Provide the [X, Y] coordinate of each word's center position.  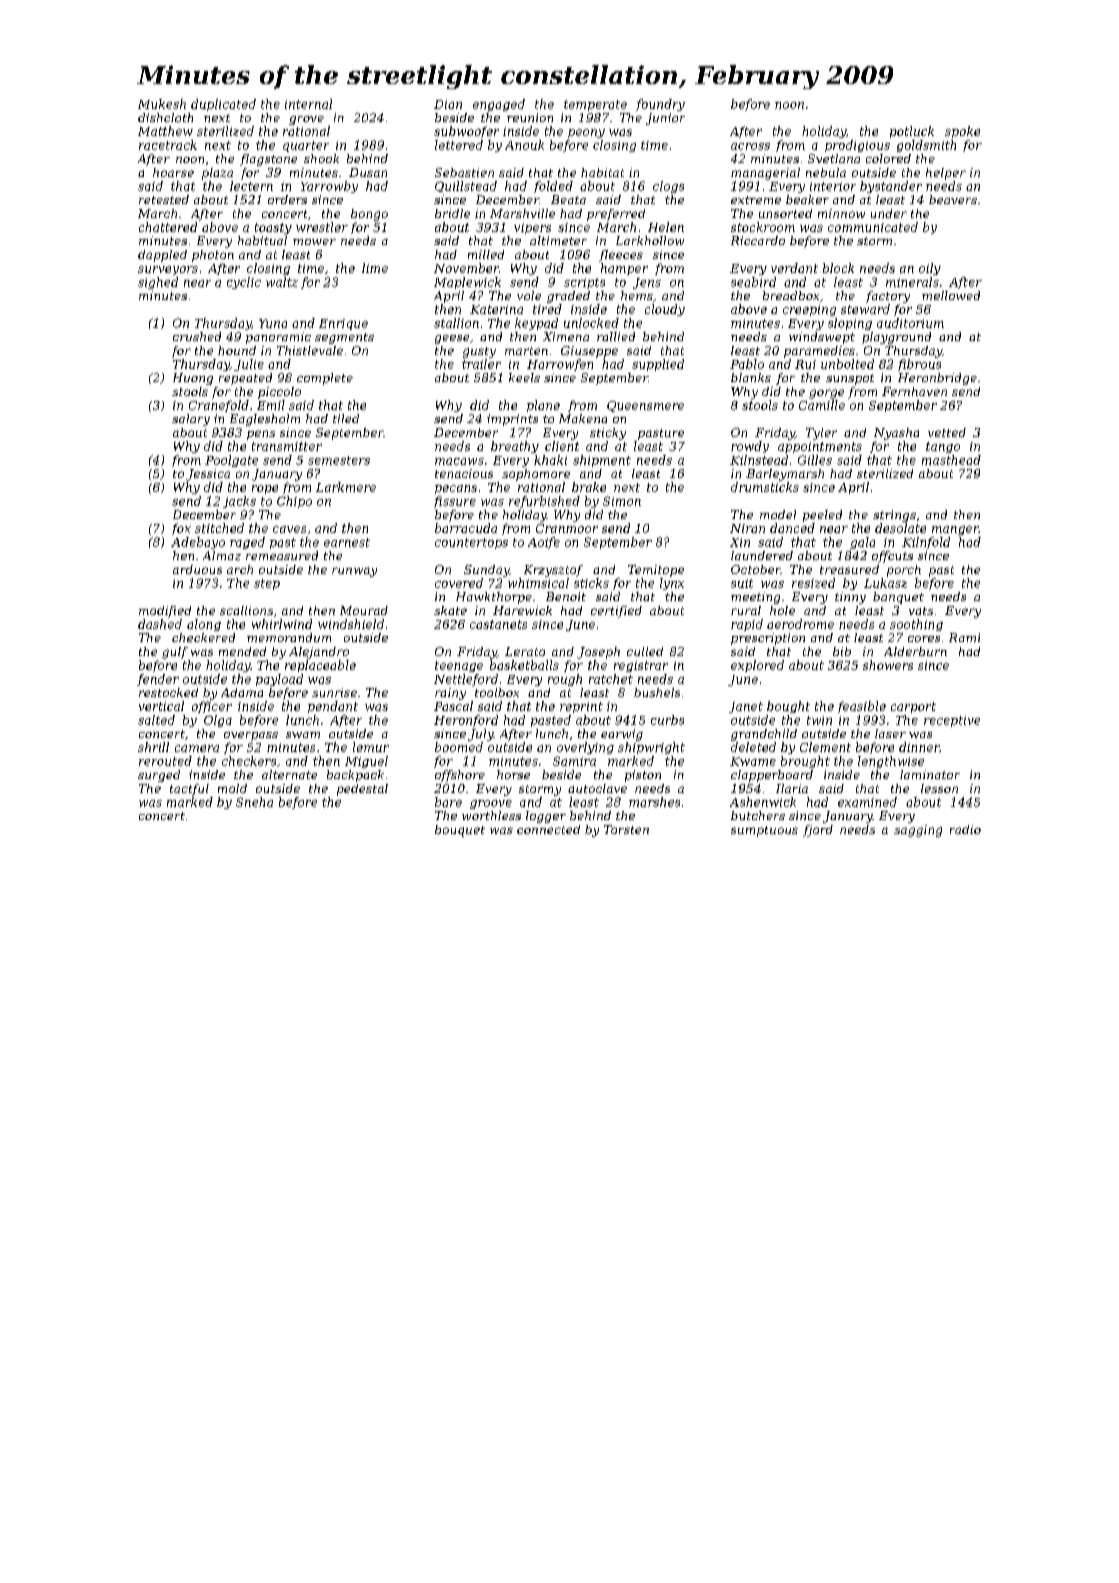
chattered [168, 227]
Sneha [254, 802]
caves [289, 529]
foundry [660, 105]
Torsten [626, 829]
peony [586, 133]
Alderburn [915, 651]
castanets [498, 624]
